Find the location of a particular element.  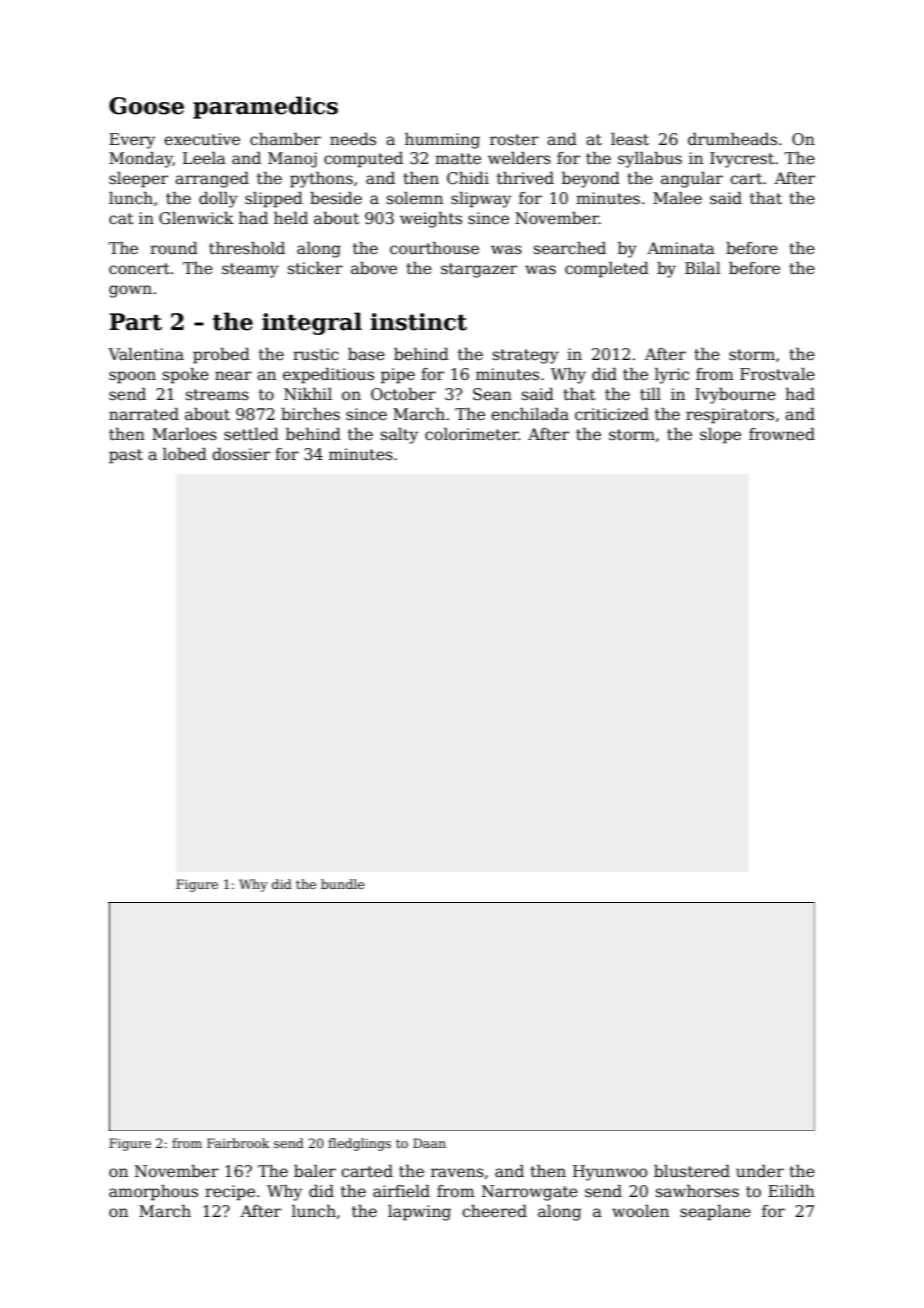

held is located at coordinates (291, 218).
